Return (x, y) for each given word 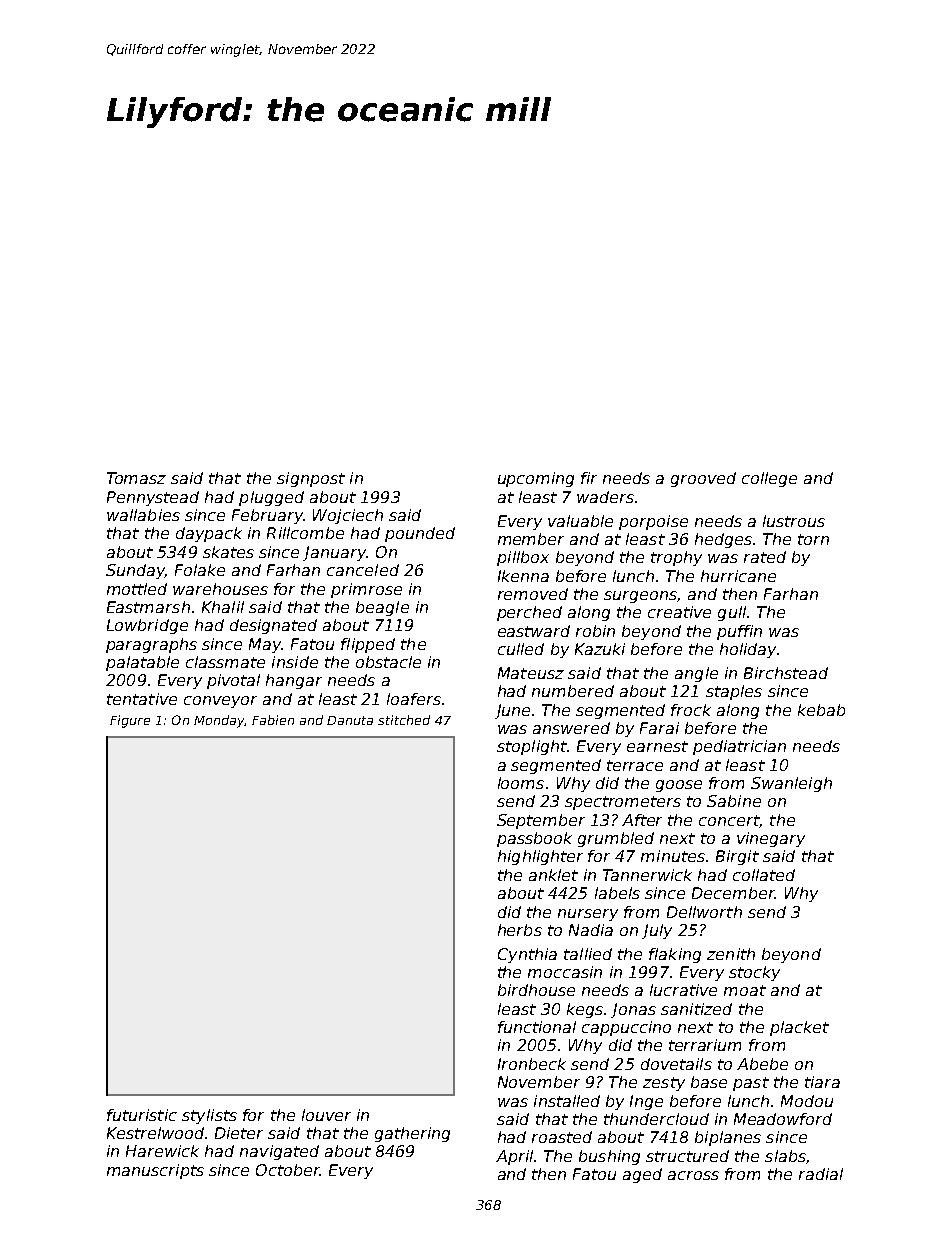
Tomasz (136, 478)
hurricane (738, 576)
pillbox (523, 558)
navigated (279, 1152)
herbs (520, 930)
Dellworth (704, 912)
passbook (534, 839)
